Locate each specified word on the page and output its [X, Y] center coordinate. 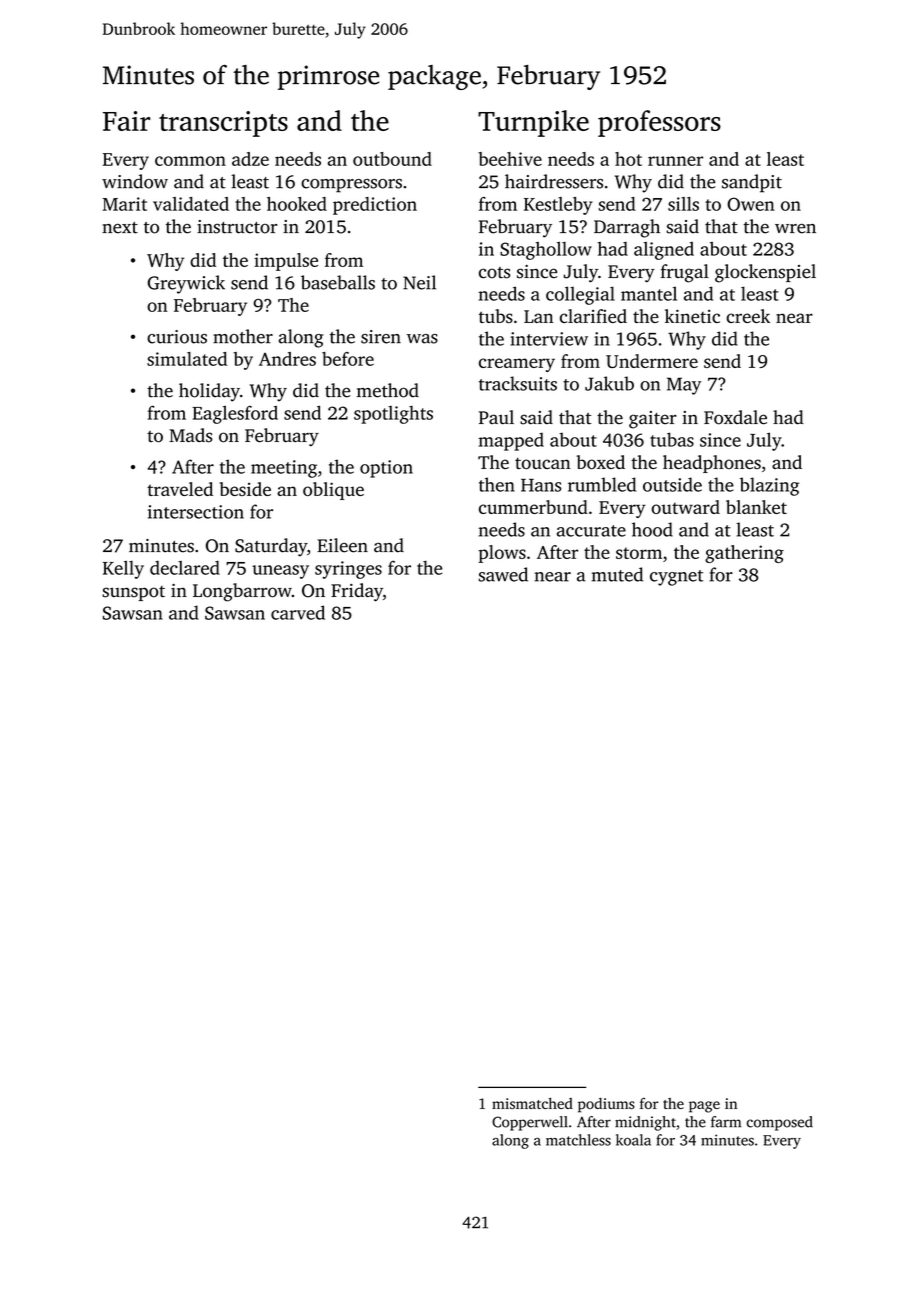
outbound [392, 159]
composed [780, 1123]
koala [633, 1140]
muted [617, 574]
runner [675, 161]
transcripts [223, 124]
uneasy [280, 572]
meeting [284, 469]
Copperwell [530, 1123]
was [422, 339]
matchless [578, 1140]
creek [748, 316]
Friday [357, 592]
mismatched [532, 1103]
